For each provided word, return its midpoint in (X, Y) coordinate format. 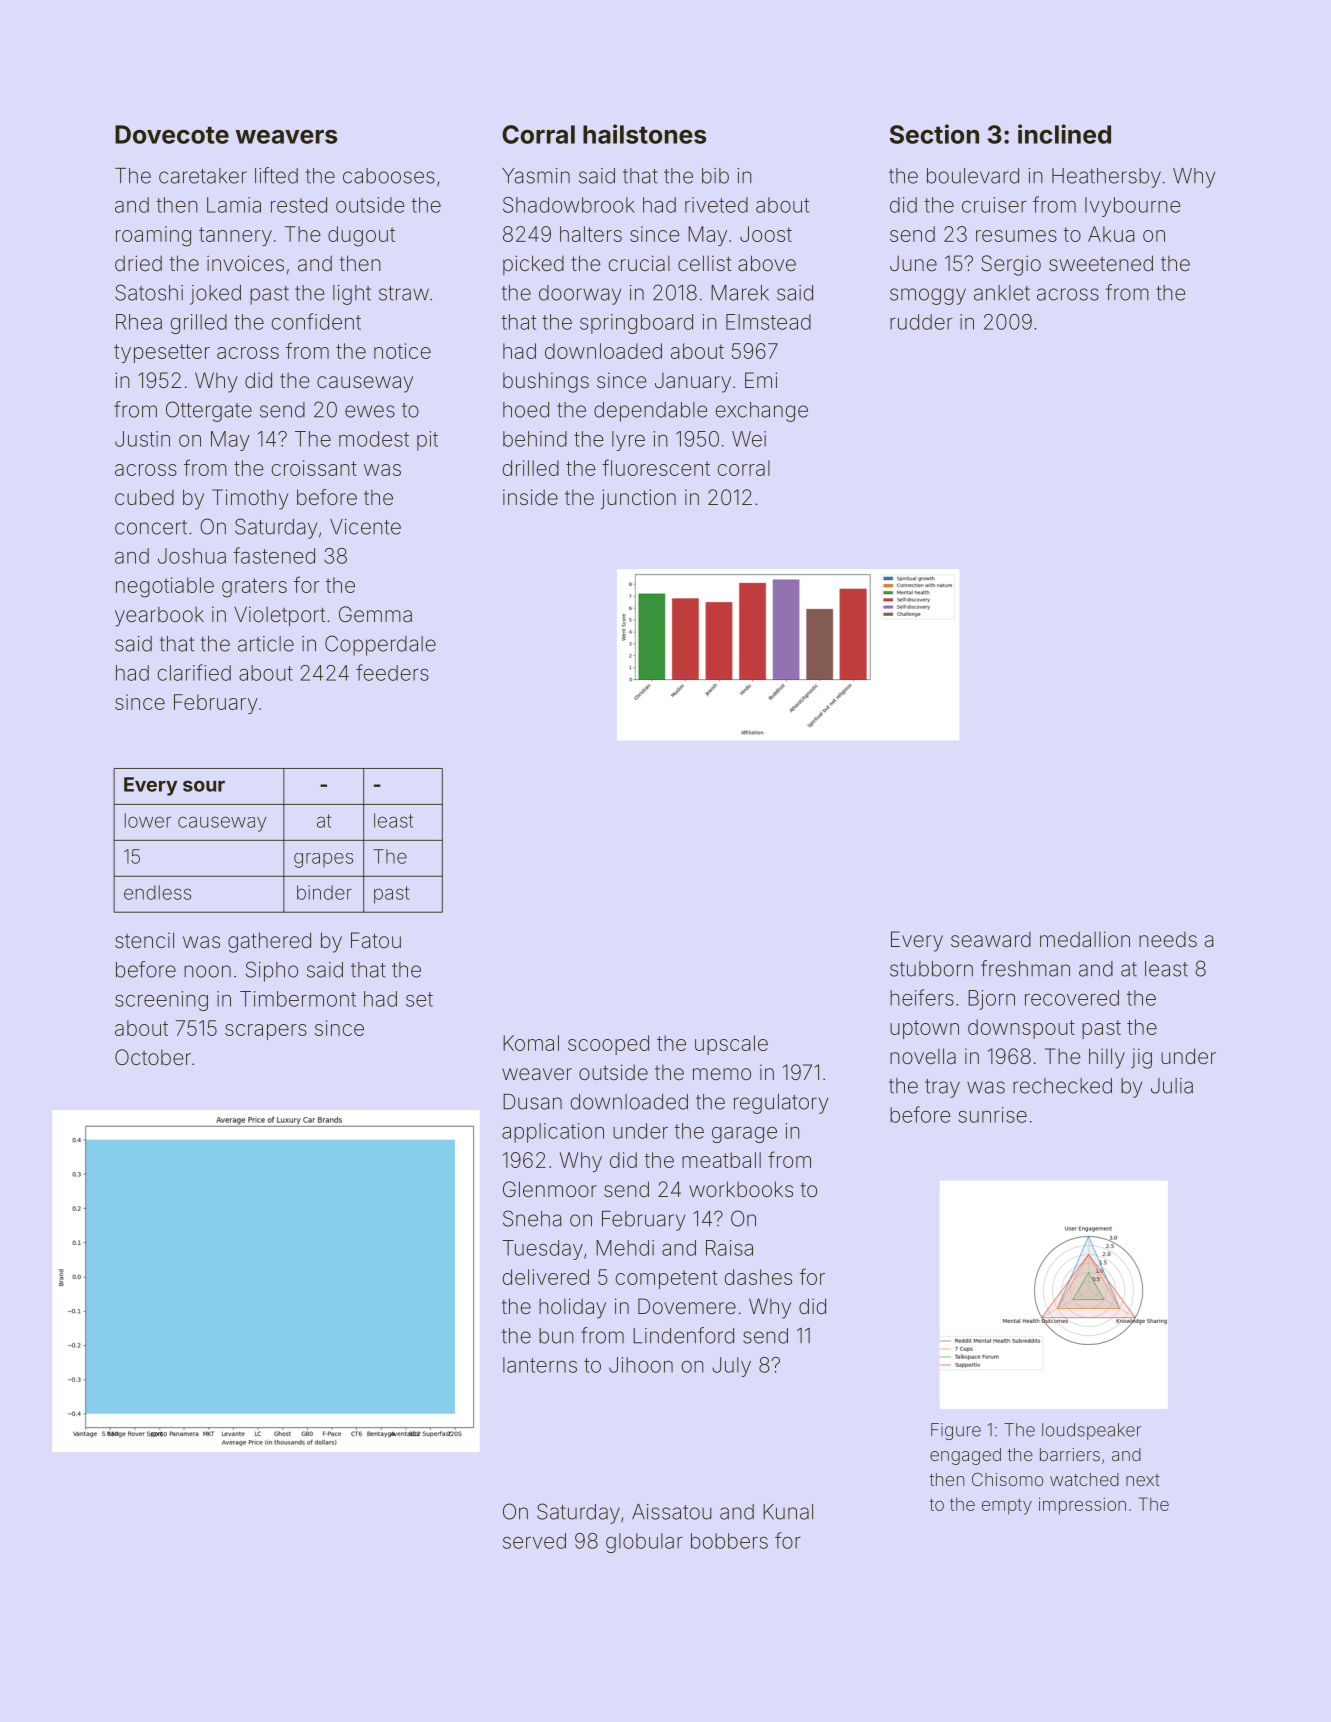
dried (138, 263)
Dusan (532, 1102)
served (534, 1541)
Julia (1172, 1086)
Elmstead (768, 322)
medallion (1085, 939)
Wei (749, 439)
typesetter (162, 353)
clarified (194, 672)
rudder (921, 322)
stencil (144, 940)
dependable (650, 412)
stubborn (931, 969)
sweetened (1101, 263)
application (553, 1133)
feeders (392, 672)
